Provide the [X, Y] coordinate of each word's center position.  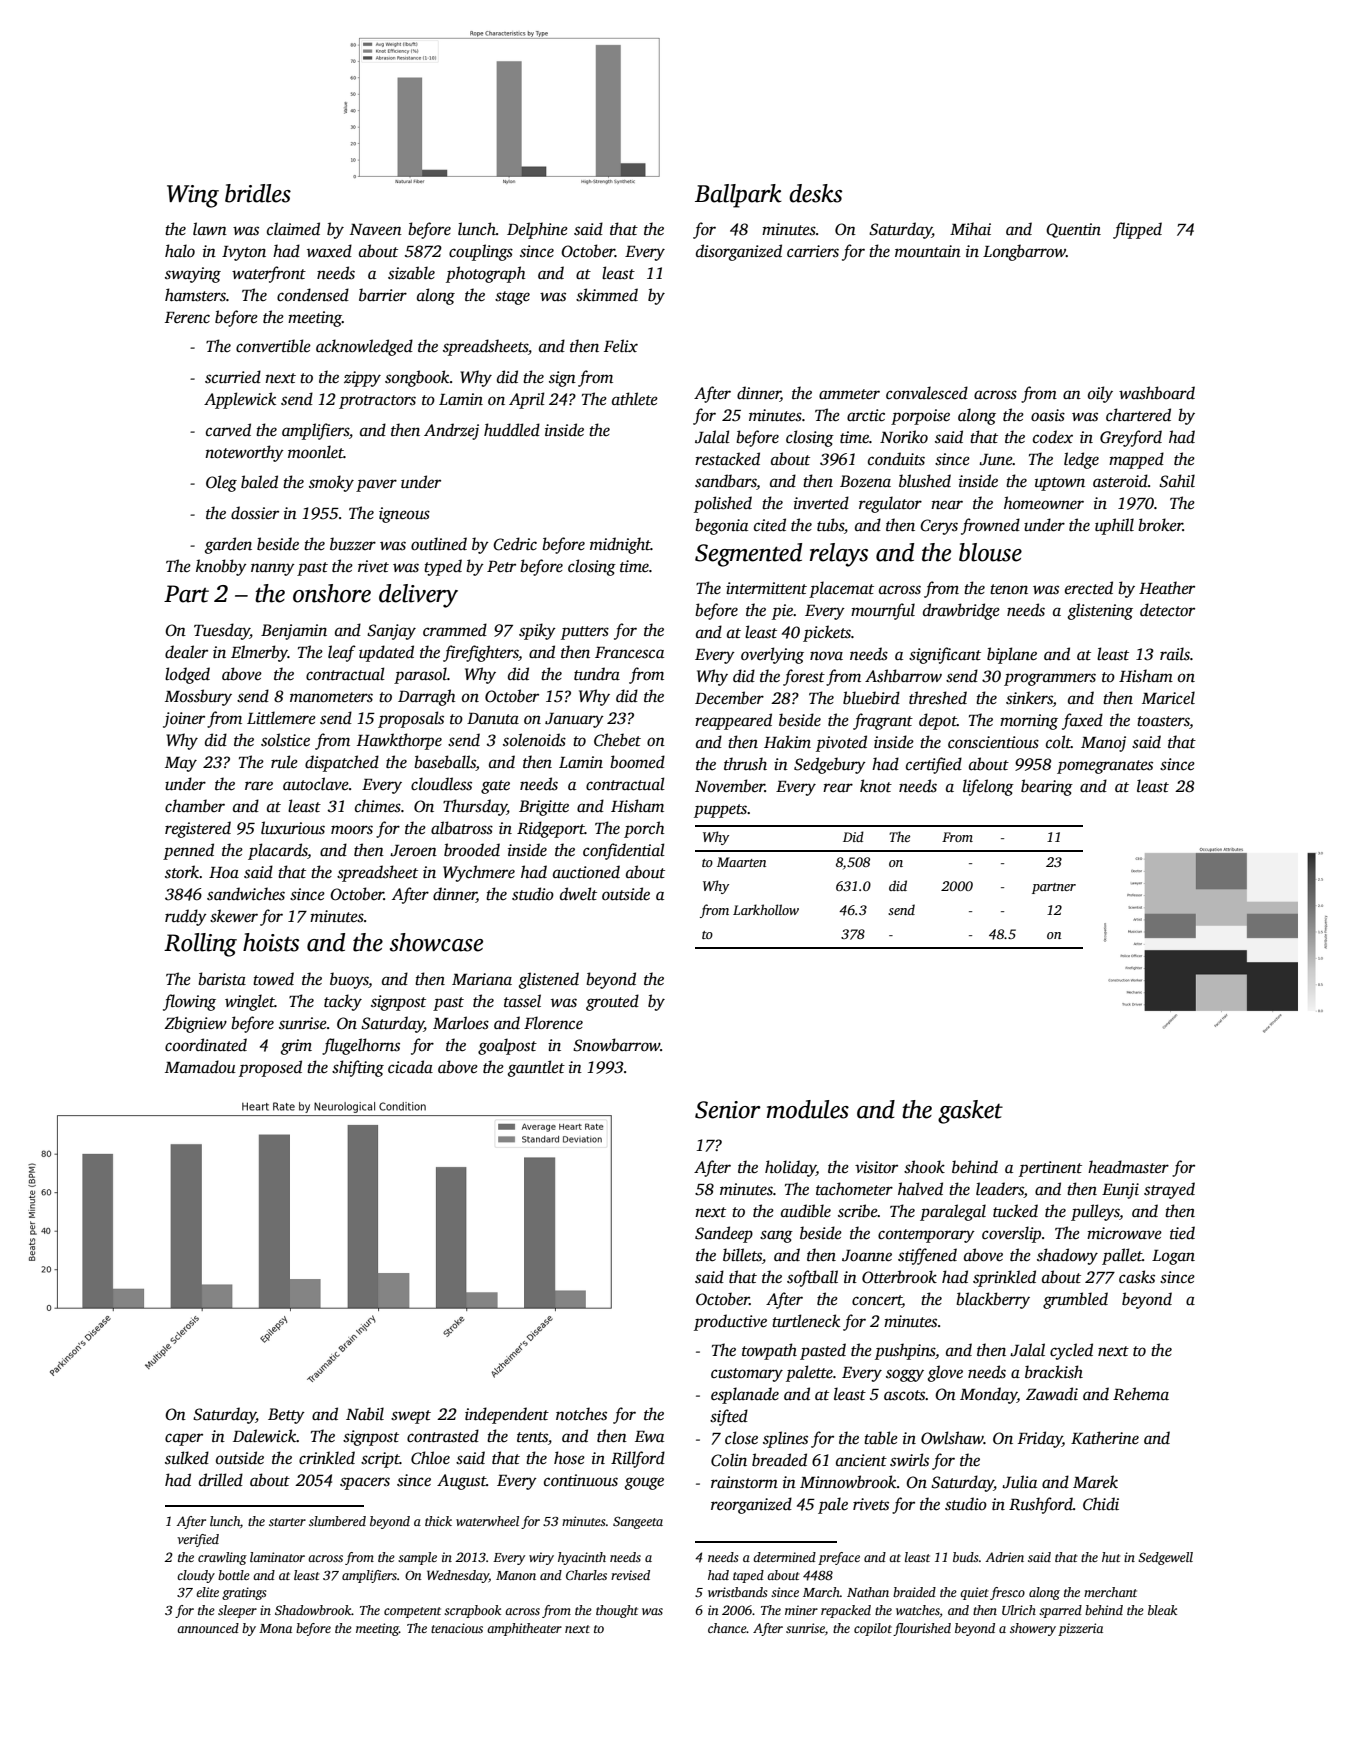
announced [208, 1628]
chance [727, 1628]
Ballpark [738, 196]
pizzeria [1080, 1629]
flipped [1137, 230]
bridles [258, 193]
